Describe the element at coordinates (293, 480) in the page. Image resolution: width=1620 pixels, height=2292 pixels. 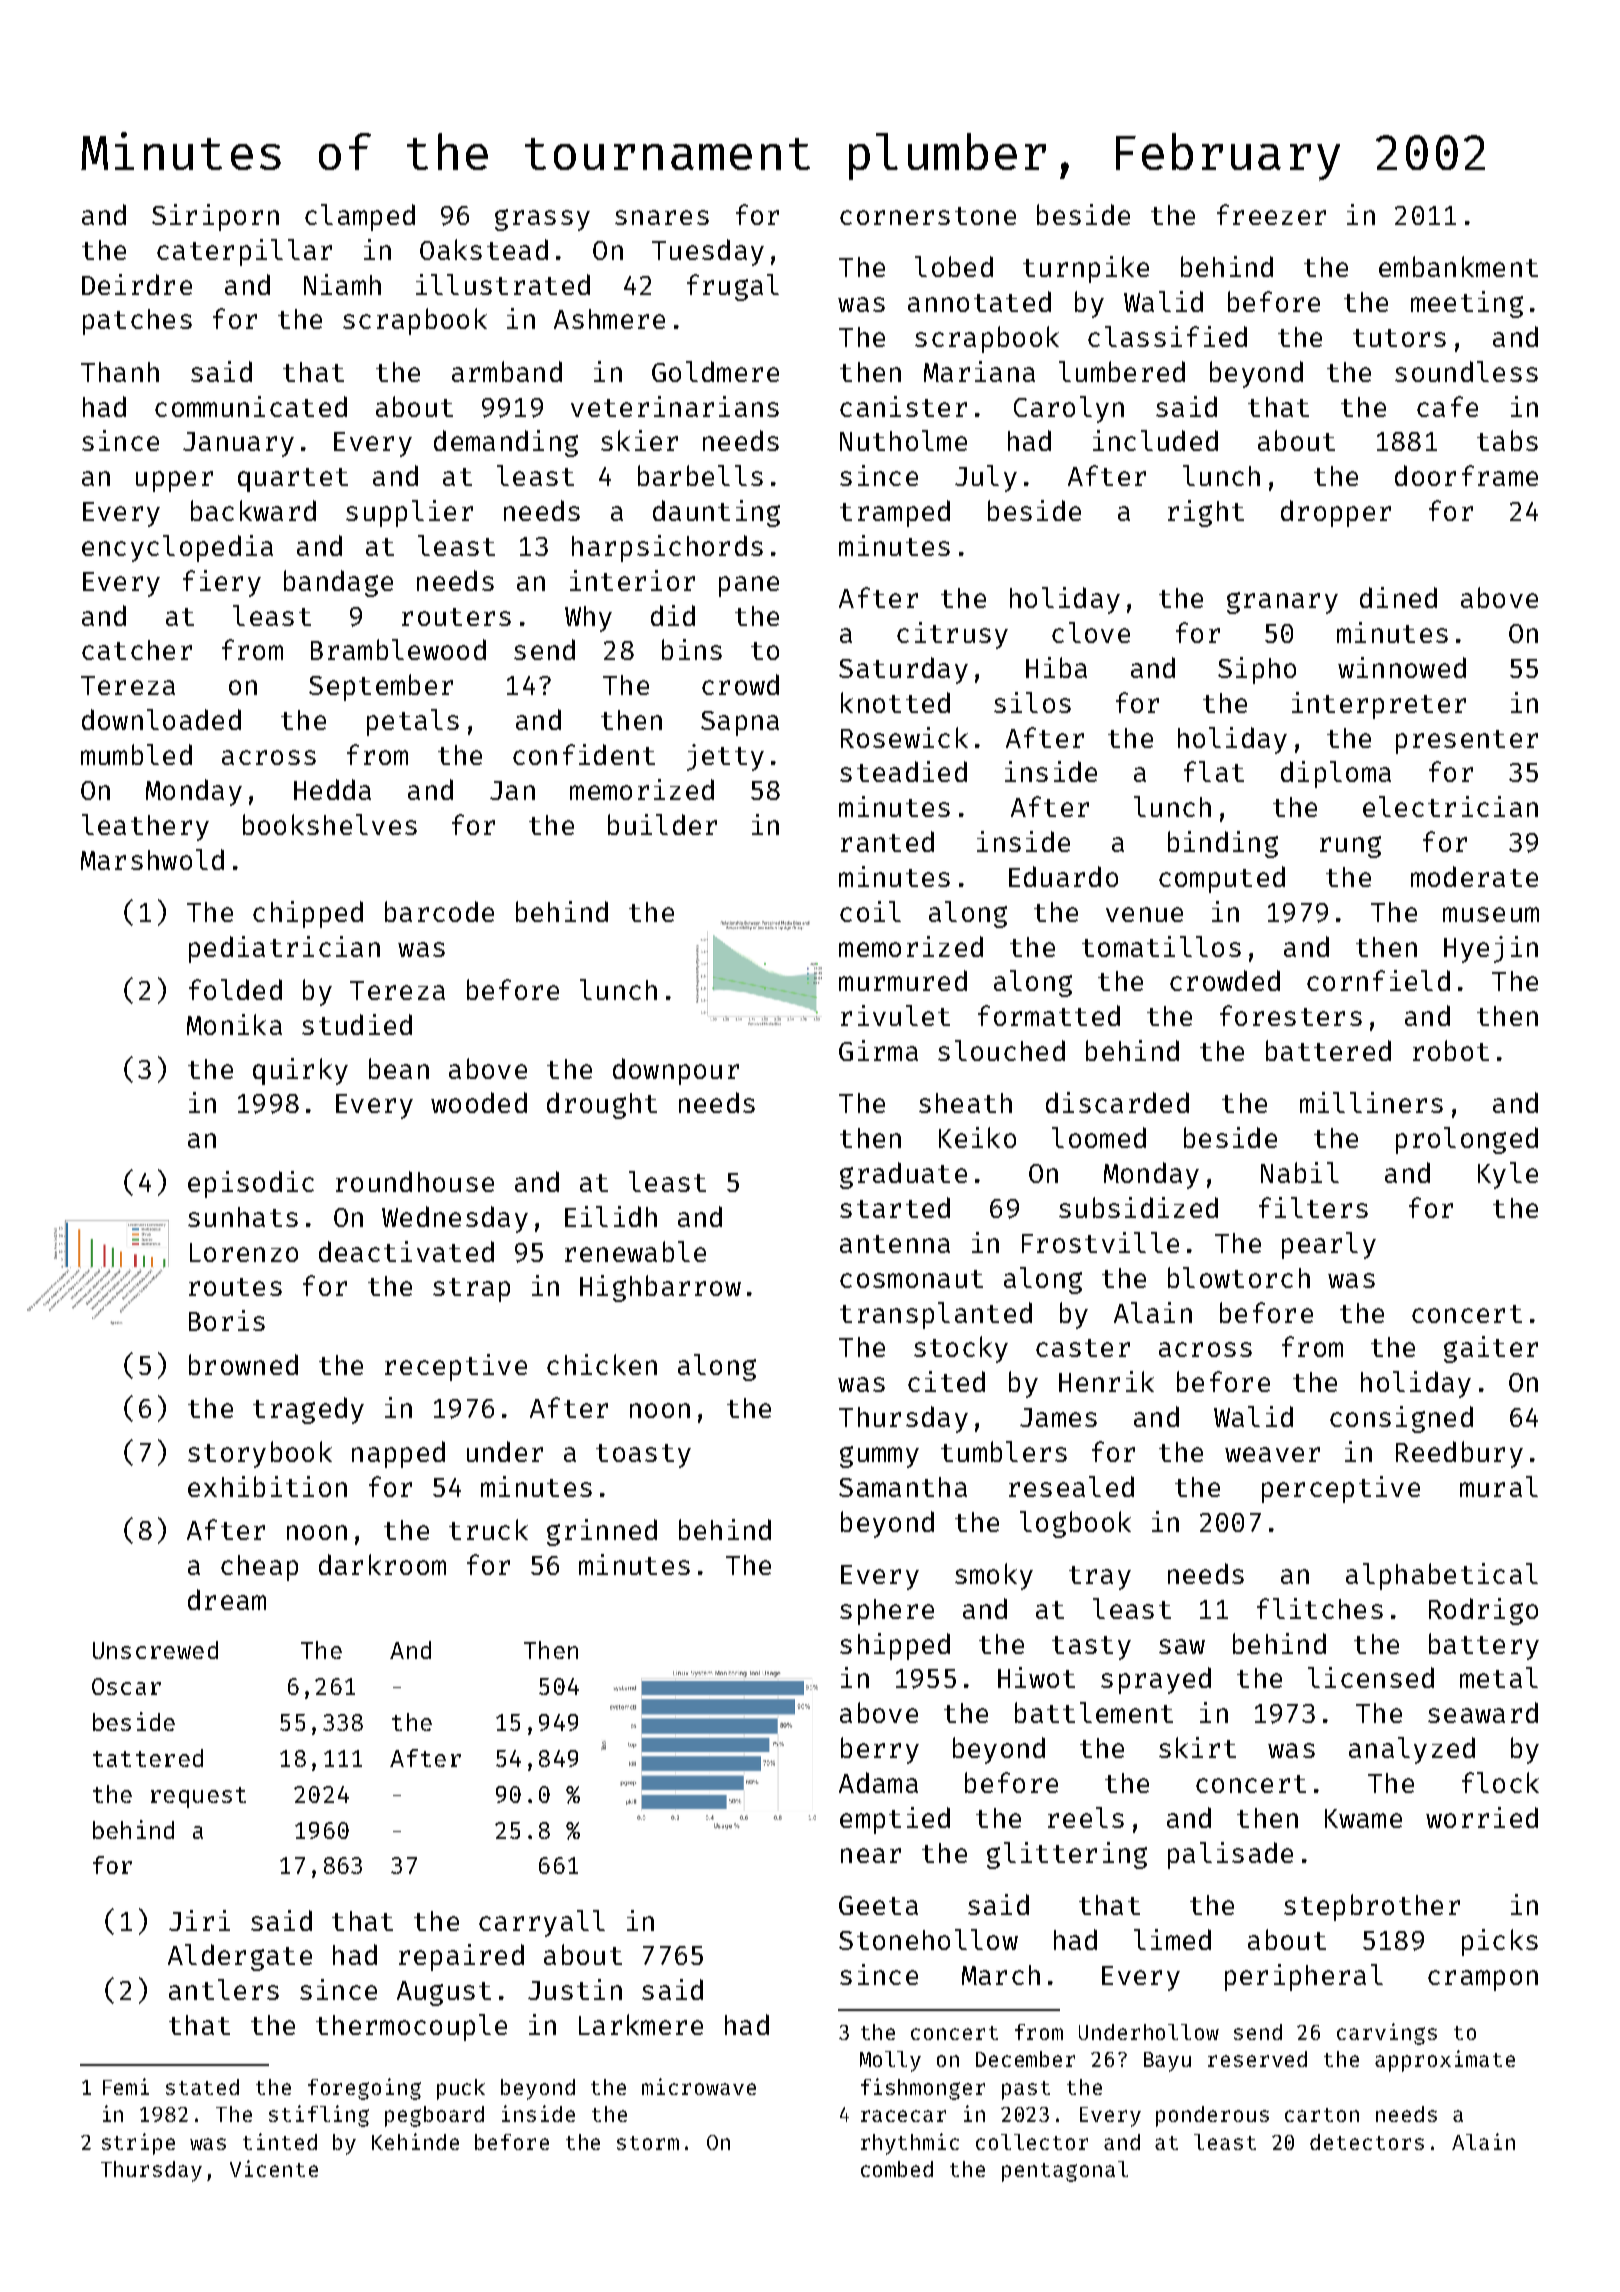
I see `quartet` at that location.
